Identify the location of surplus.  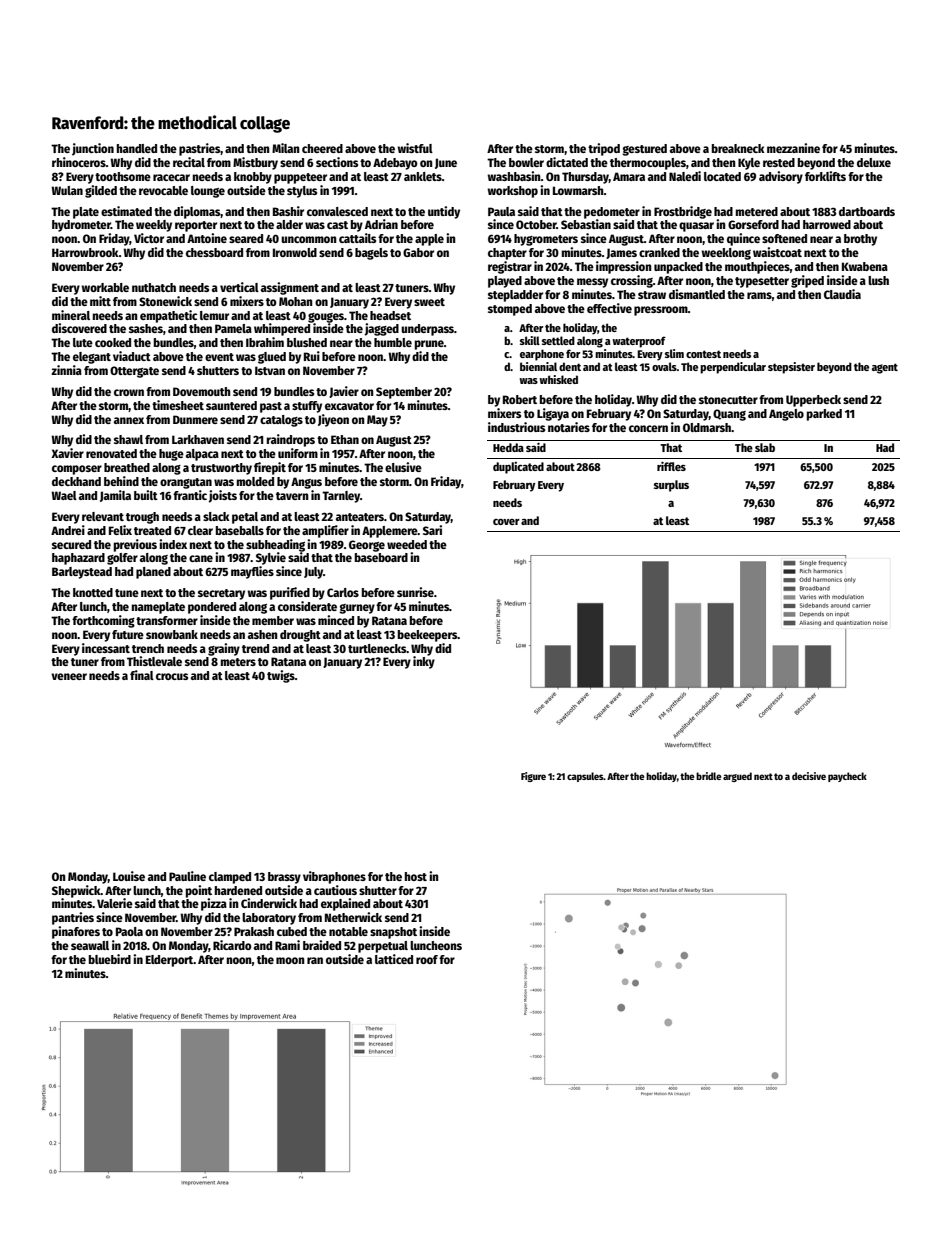
(671, 486).
